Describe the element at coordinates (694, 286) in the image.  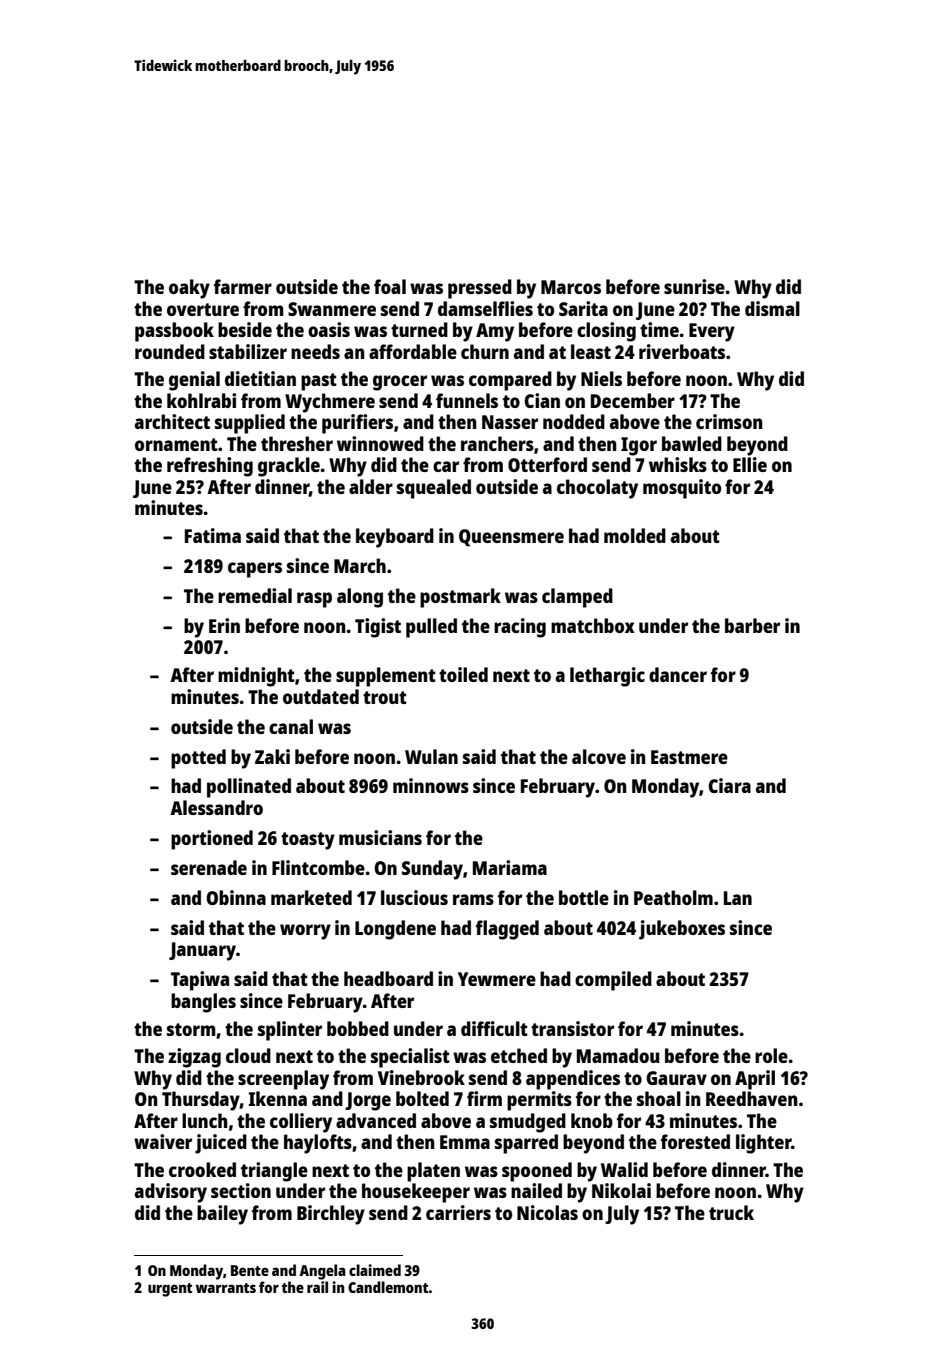
I see `sunrise` at that location.
